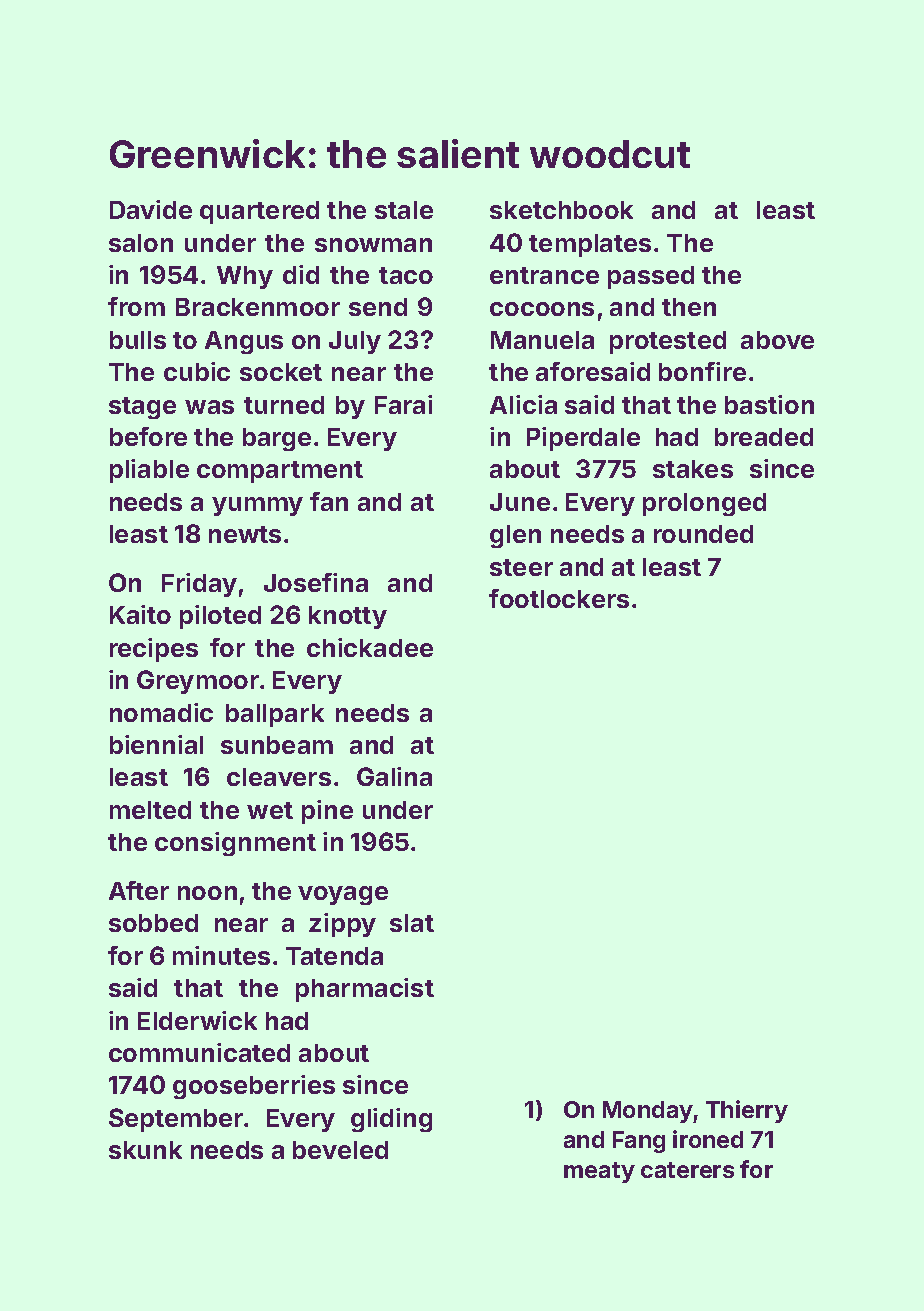 Image resolution: width=924 pixels, height=1311 pixels. I want to click on quartered, so click(259, 212).
